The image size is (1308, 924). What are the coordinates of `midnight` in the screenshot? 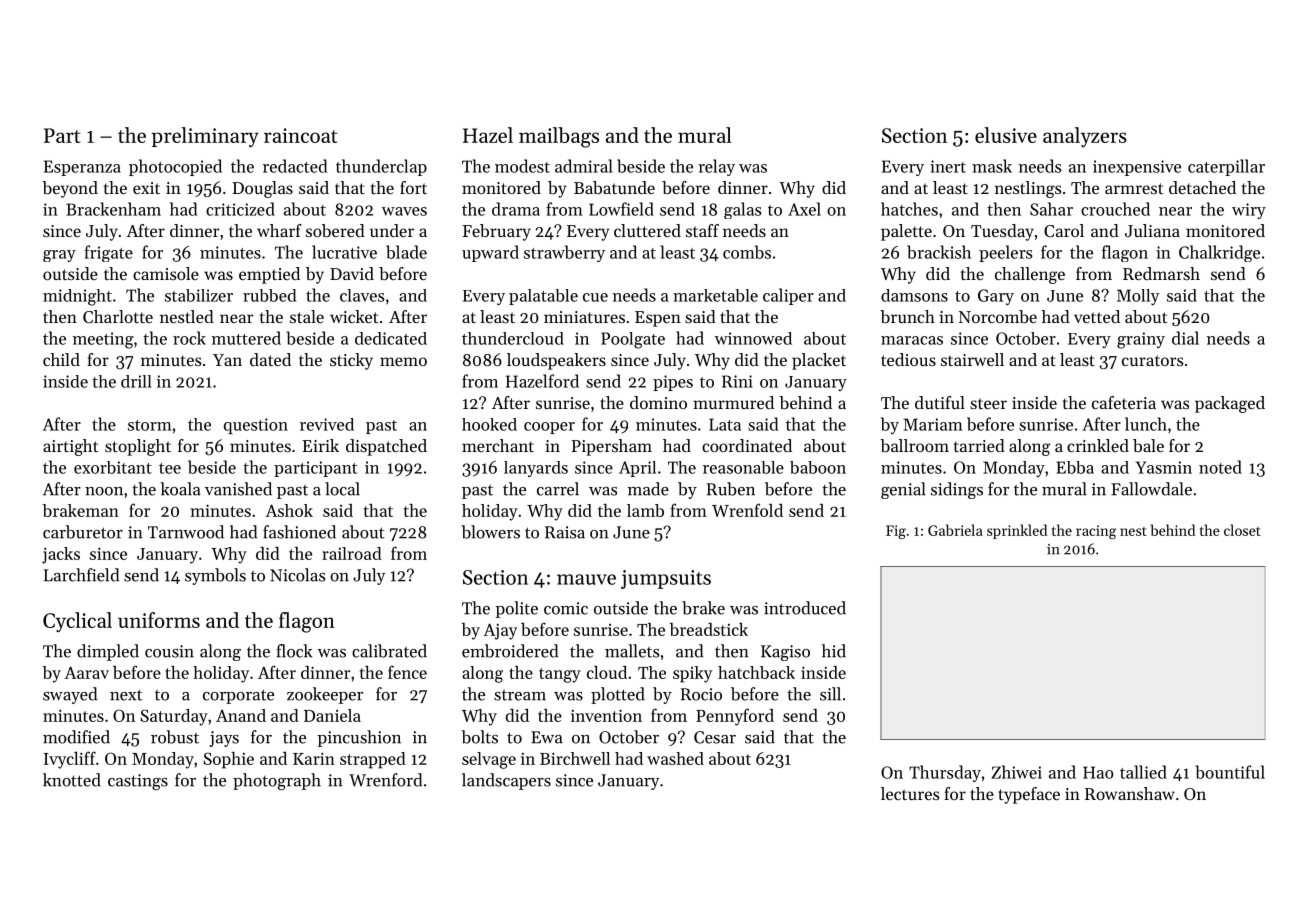 It's located at (77, 297).
